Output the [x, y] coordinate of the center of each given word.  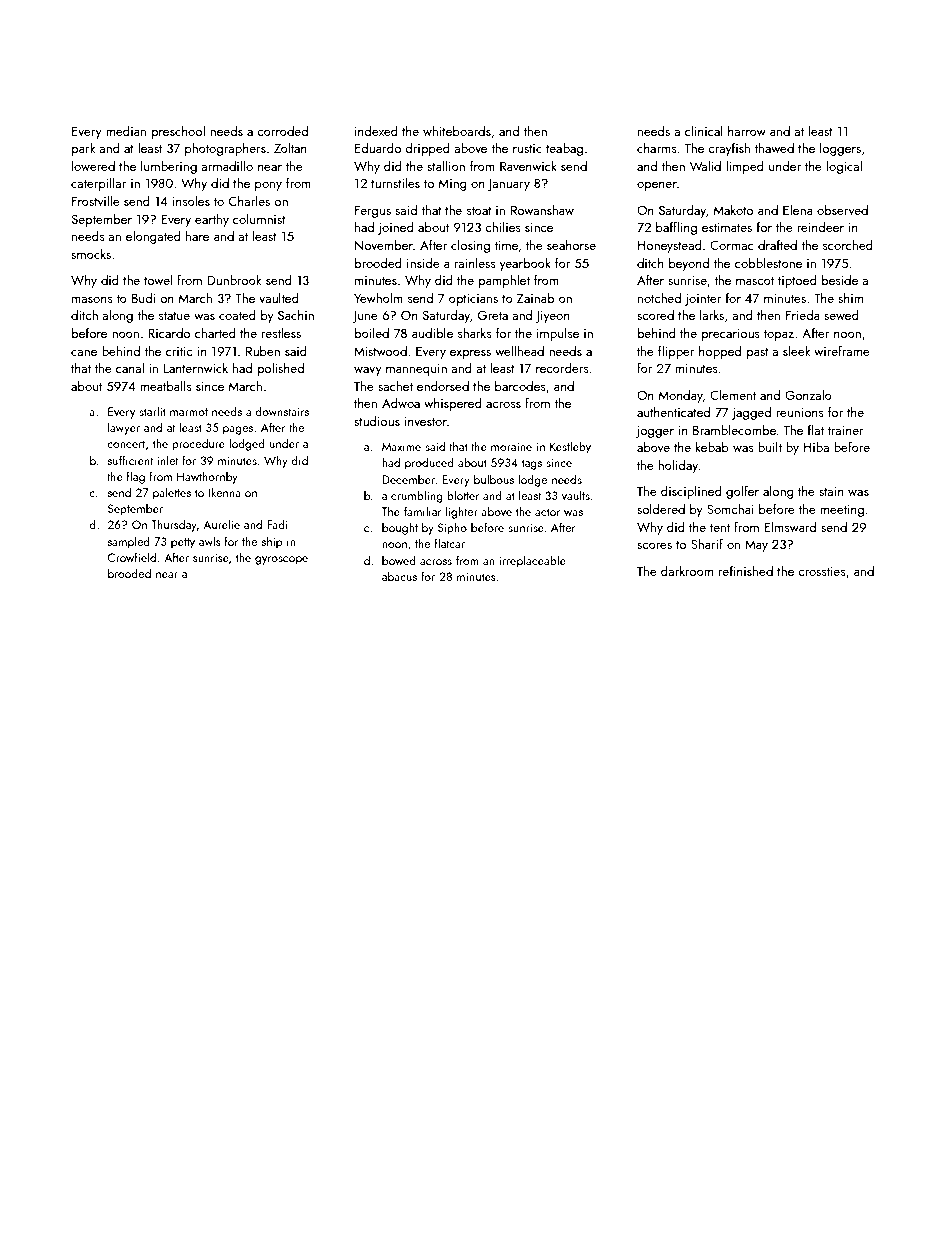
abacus [399, 576]
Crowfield [131, 557]
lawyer [124, 428]
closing [470, 246]
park [83, 149]
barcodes [520, 386]
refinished [746, 570]
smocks [91, 253]
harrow [747, 131]
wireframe [842, 350]
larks [712, 314]
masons [92, 300]
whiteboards [457, 130]
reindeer [820, 226]
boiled [372, 332]
